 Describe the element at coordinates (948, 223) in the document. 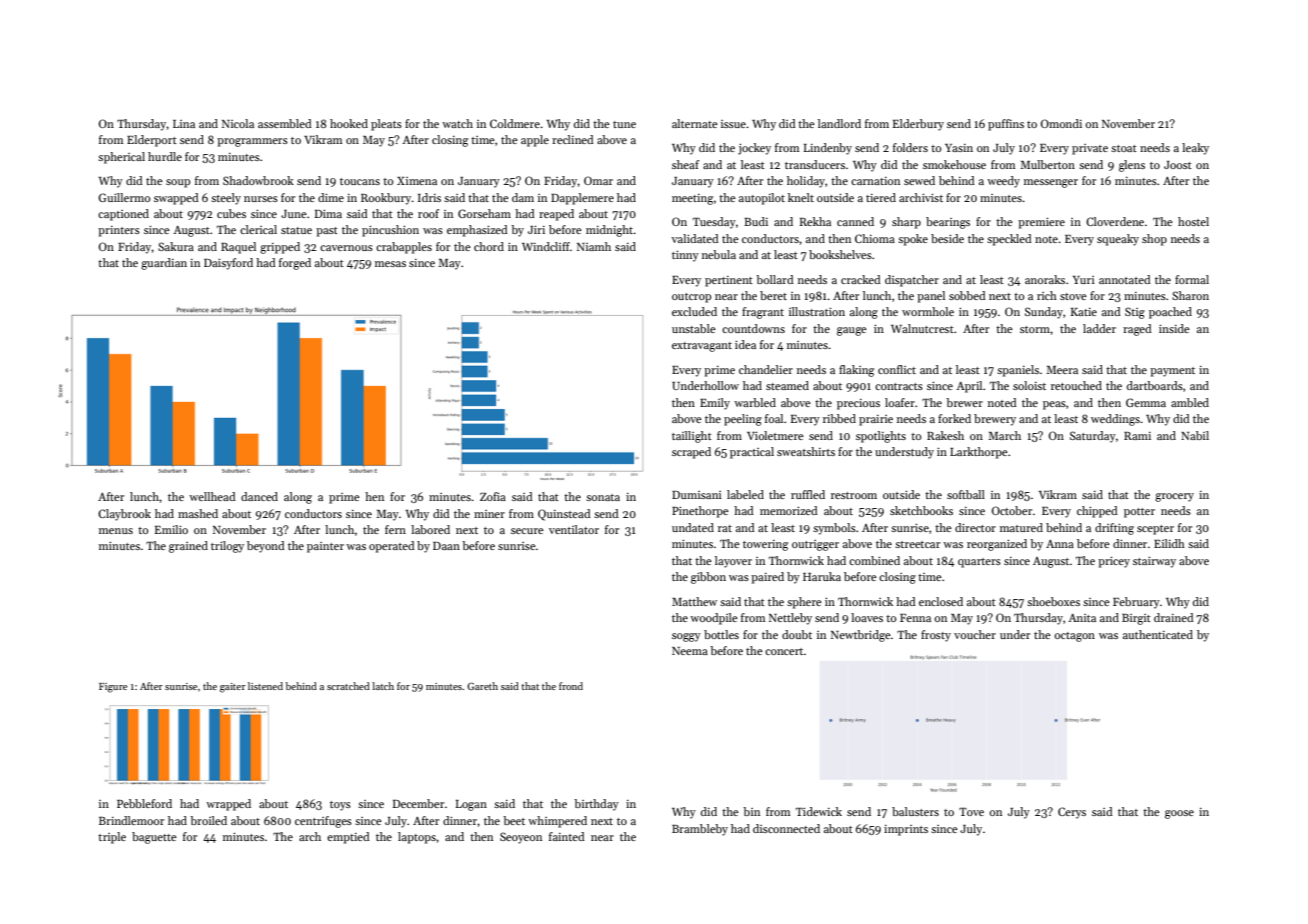

I see `bearings` at that location.
